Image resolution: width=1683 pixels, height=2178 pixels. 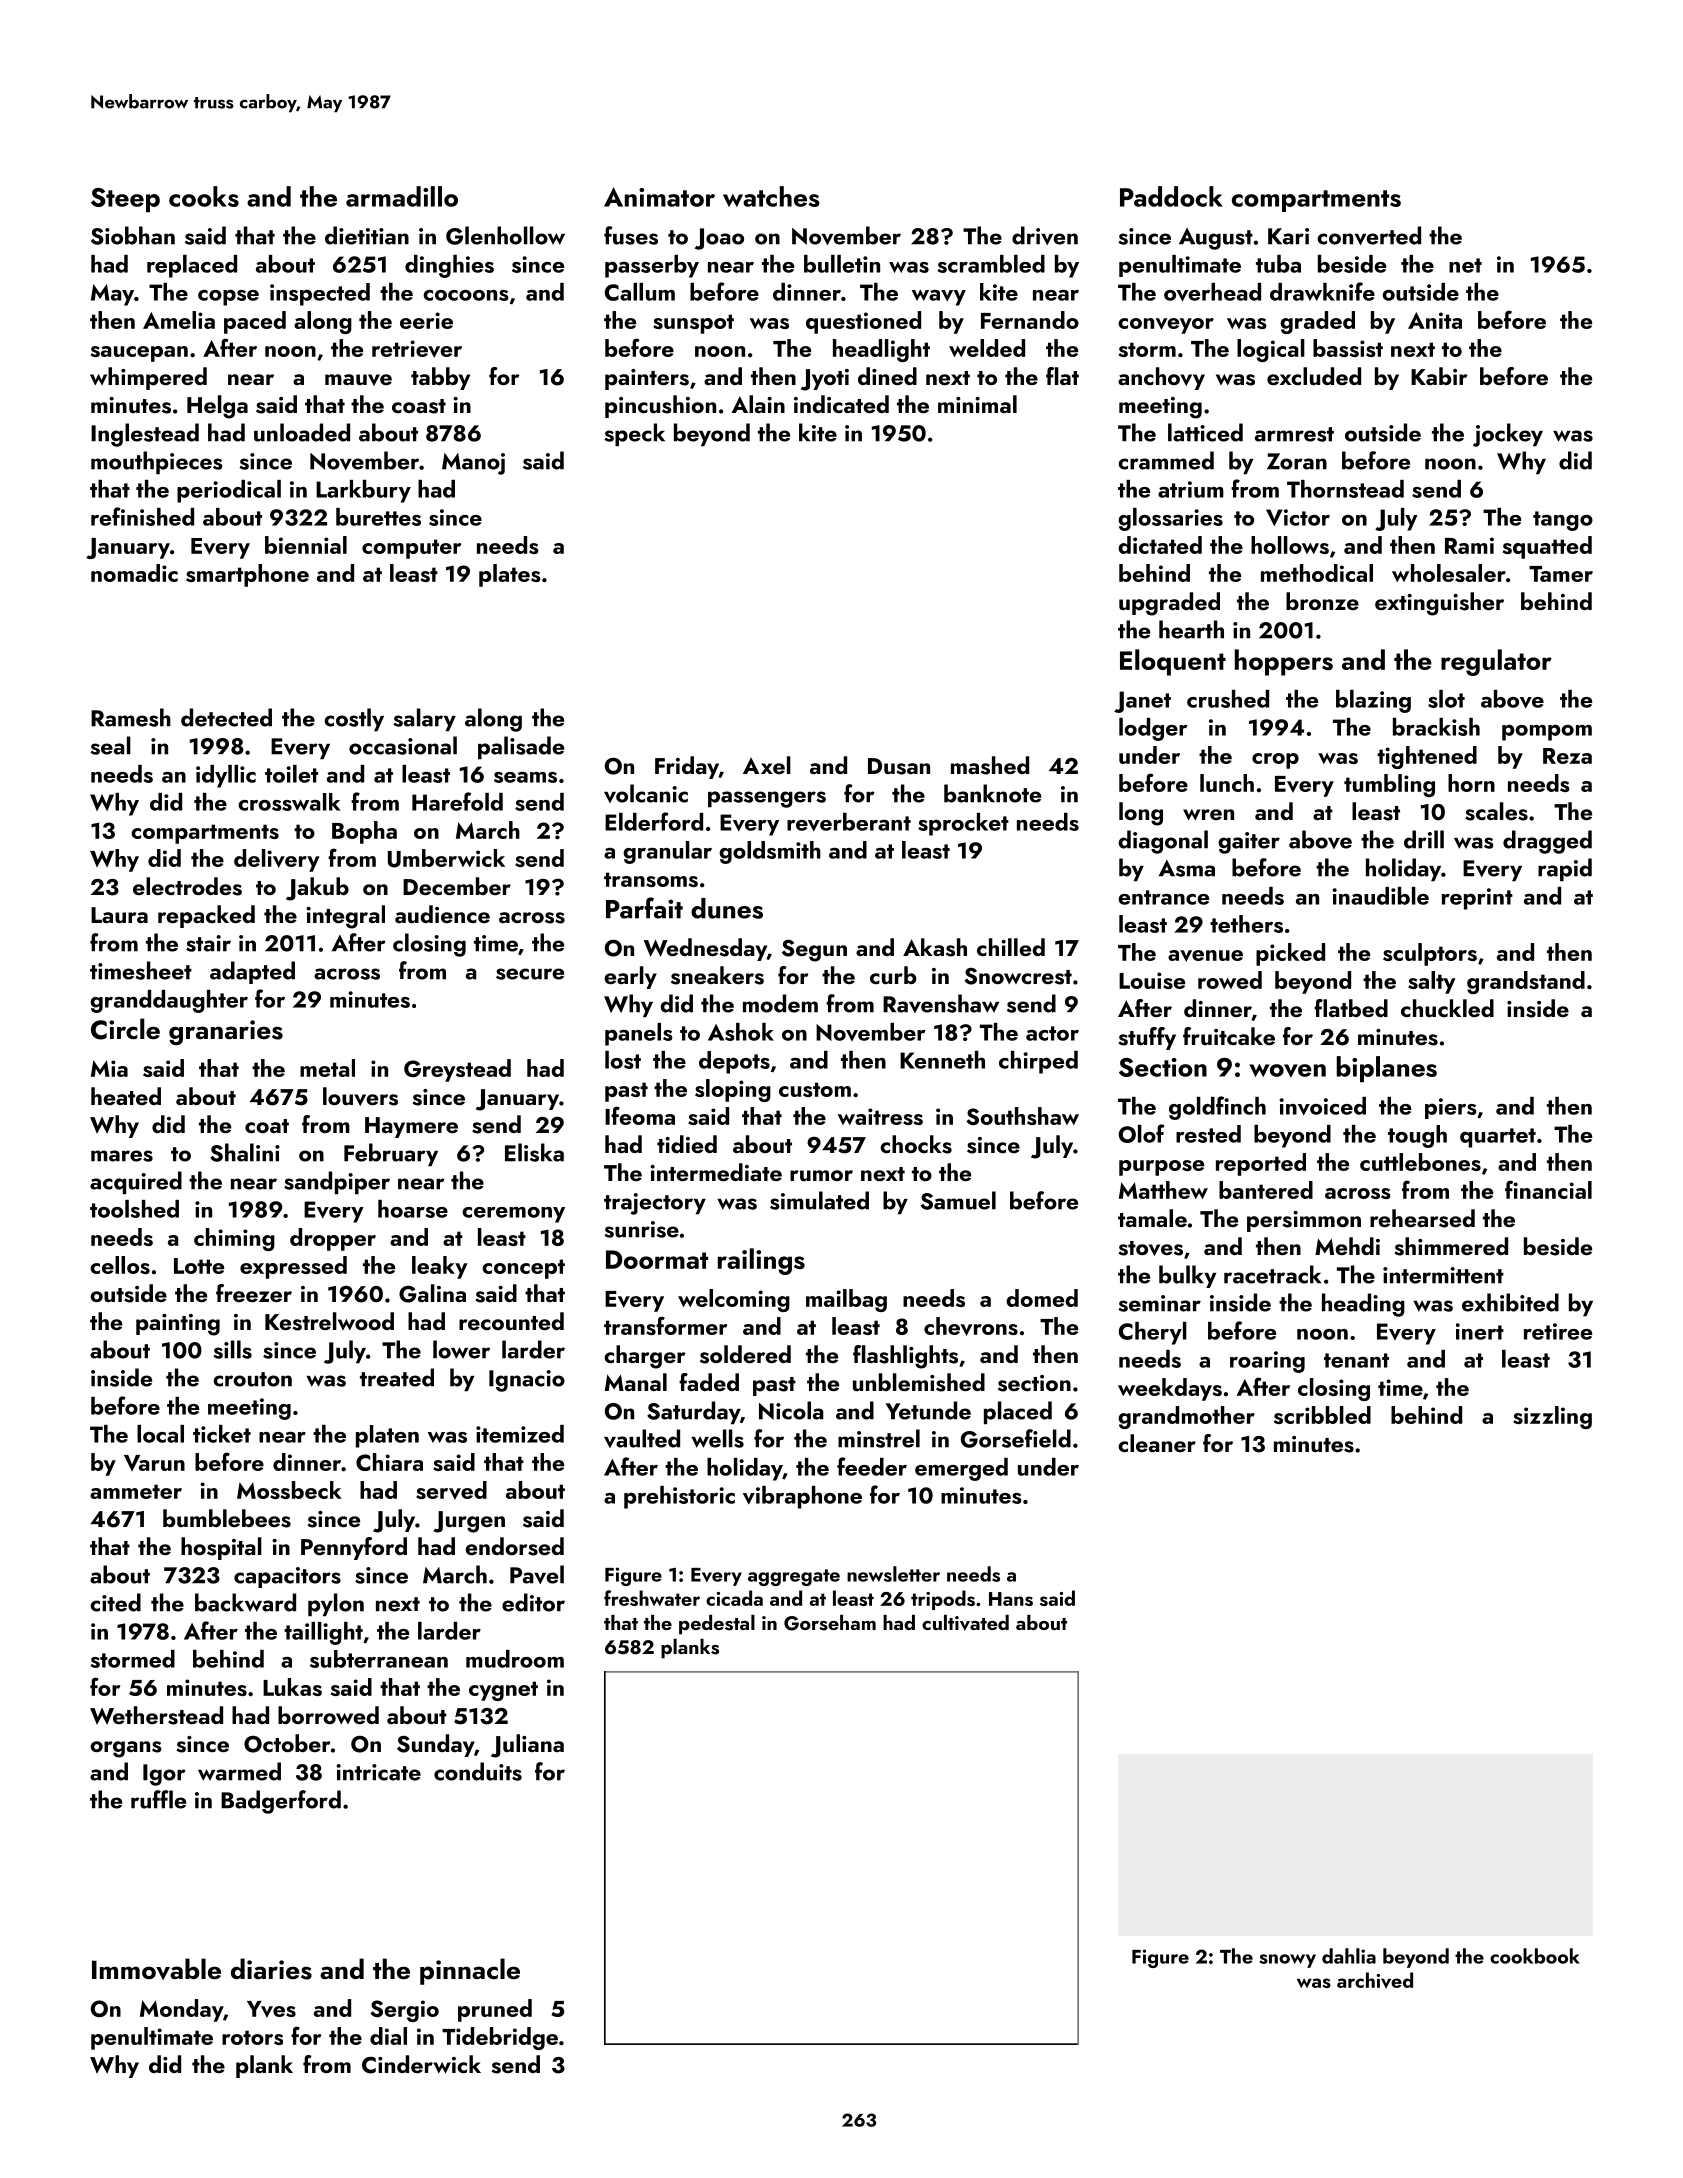 I want to click on pompom, so click(x=1547, y=732).
